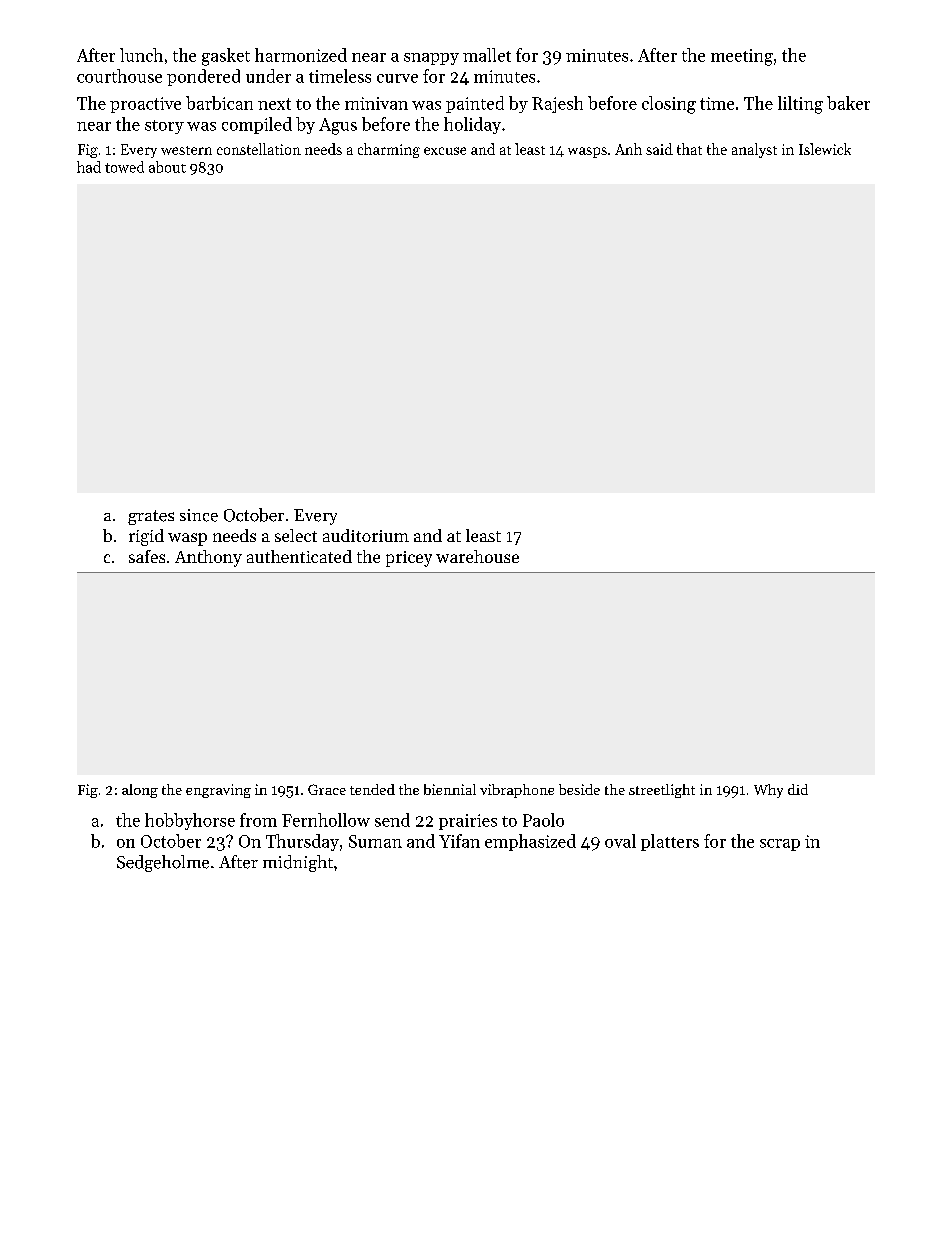 The image size is (952, 1233). What do you see at coordinates (124, 167) in the screenshot?
I see `towed` at bounding box center [124, 167].
